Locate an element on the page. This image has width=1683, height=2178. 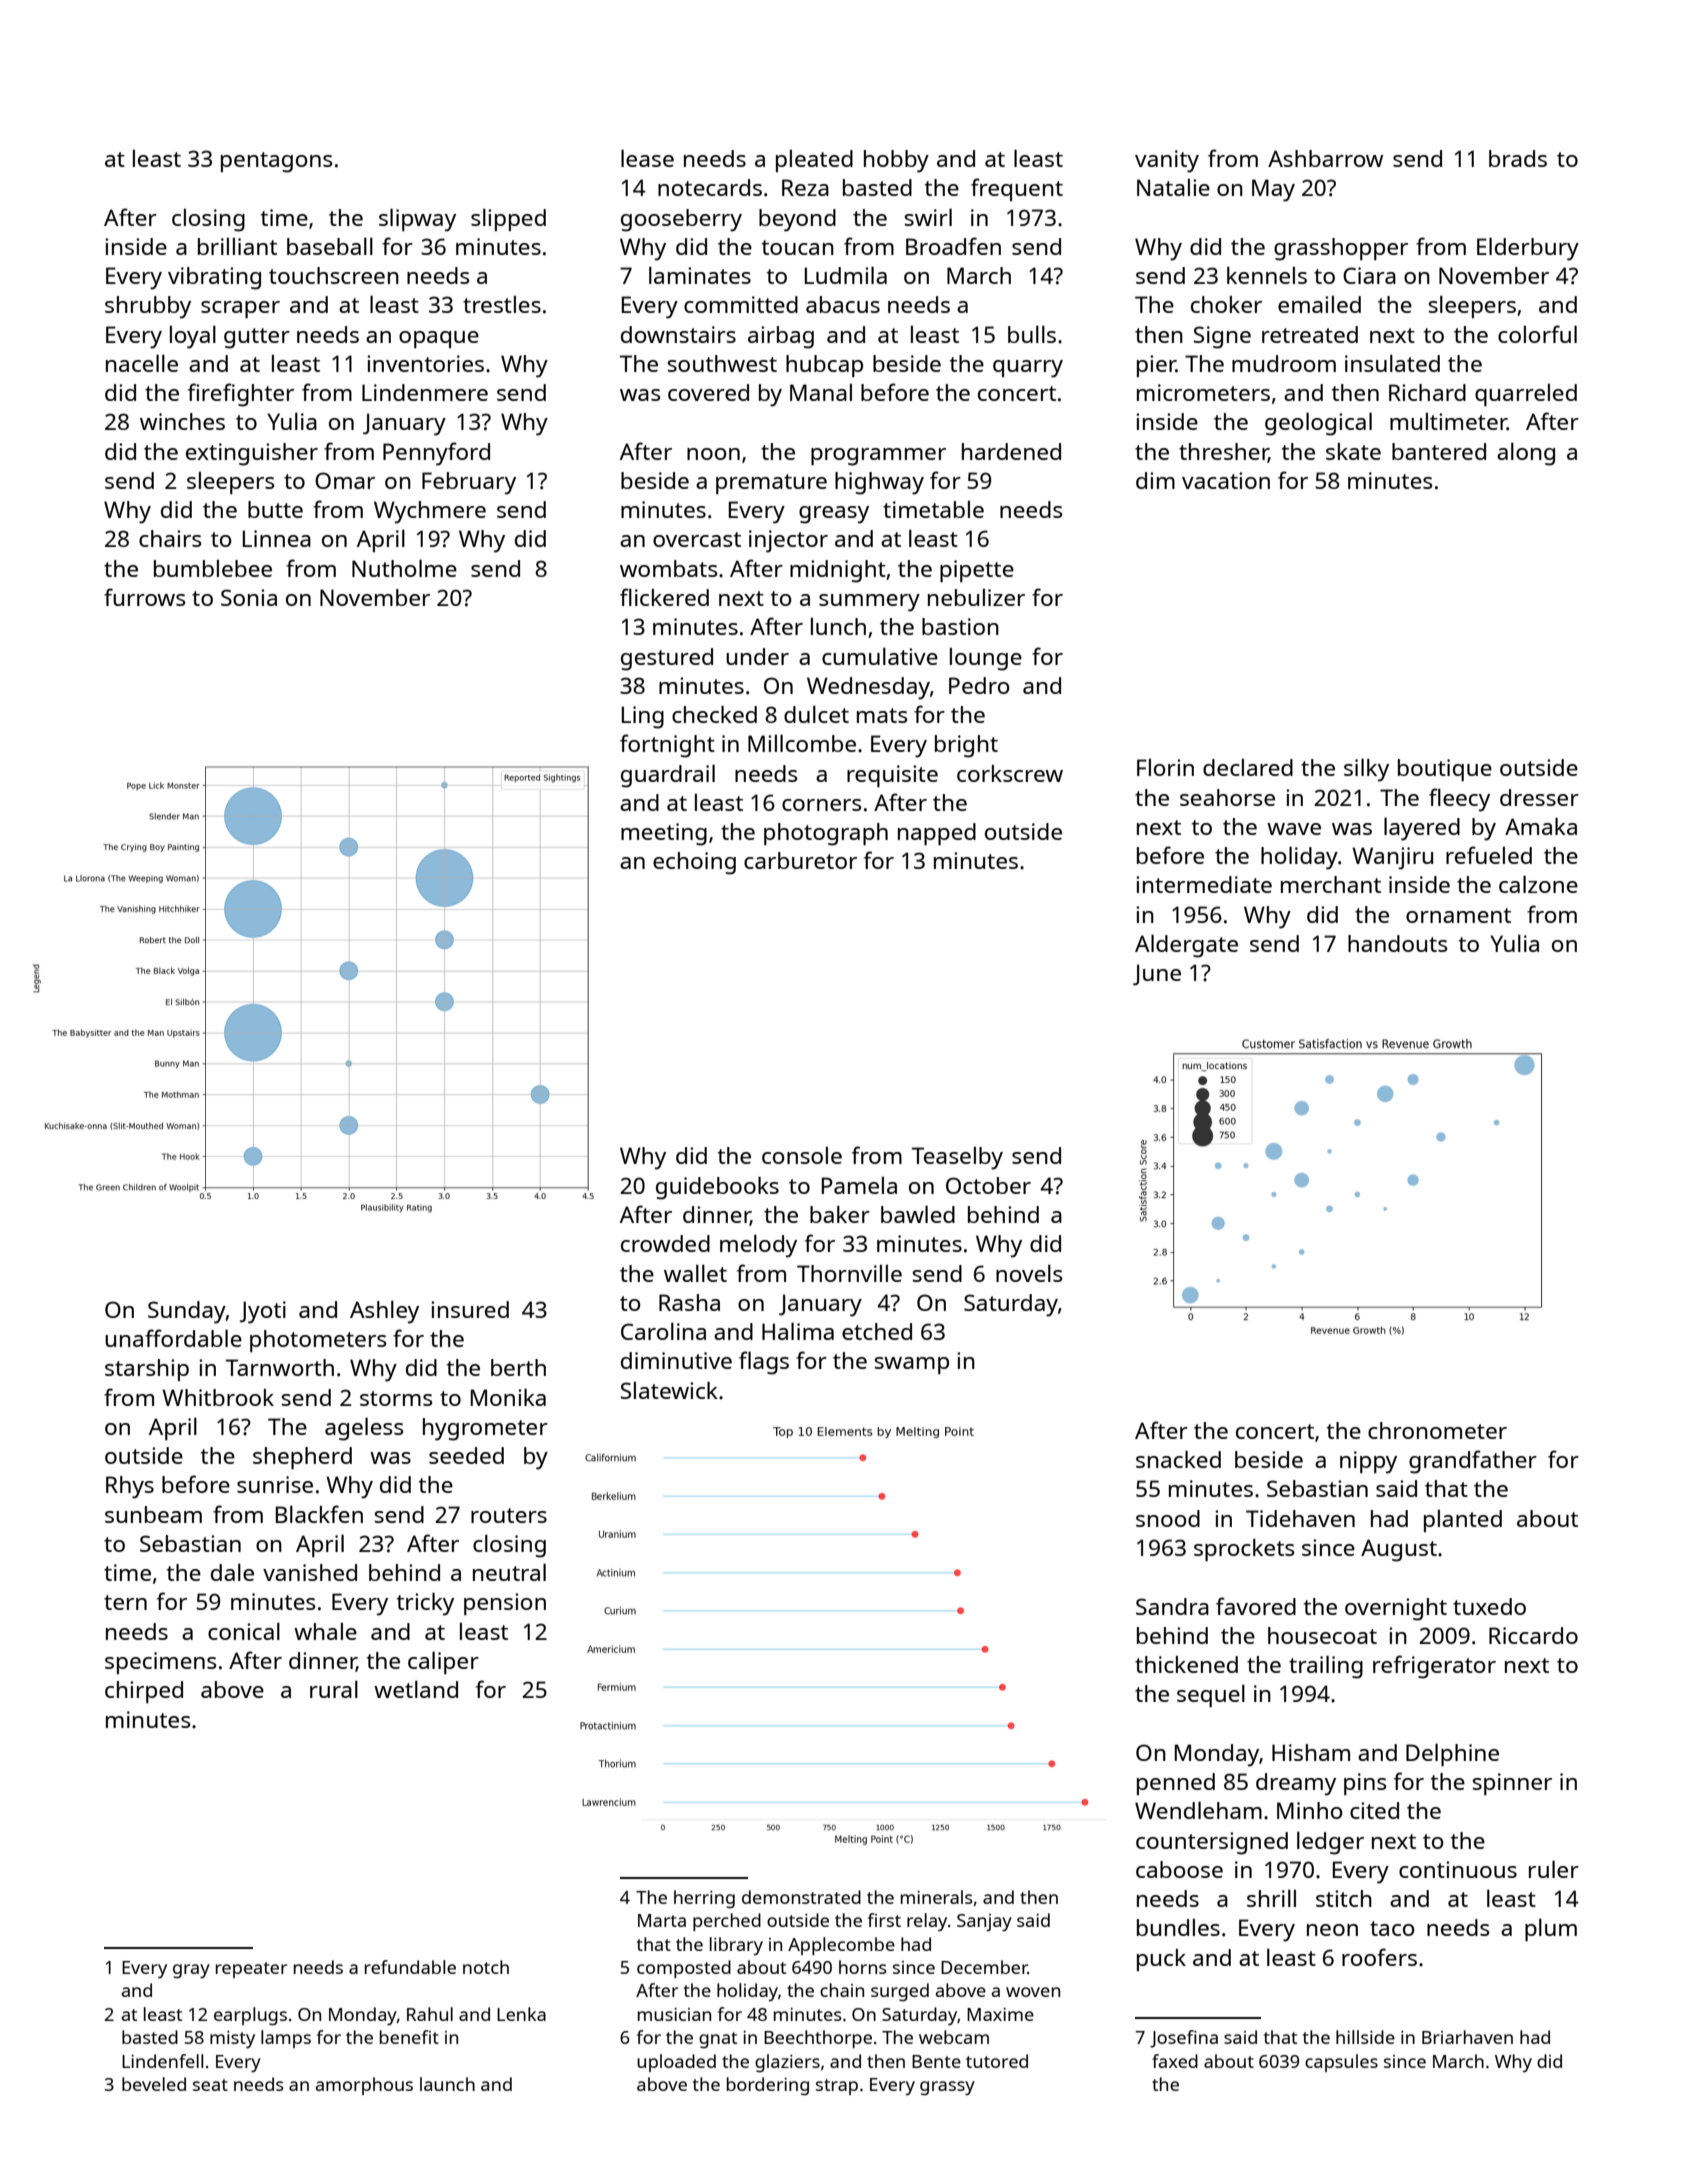
Whitbrook is located at coordinates (218, 1397).
